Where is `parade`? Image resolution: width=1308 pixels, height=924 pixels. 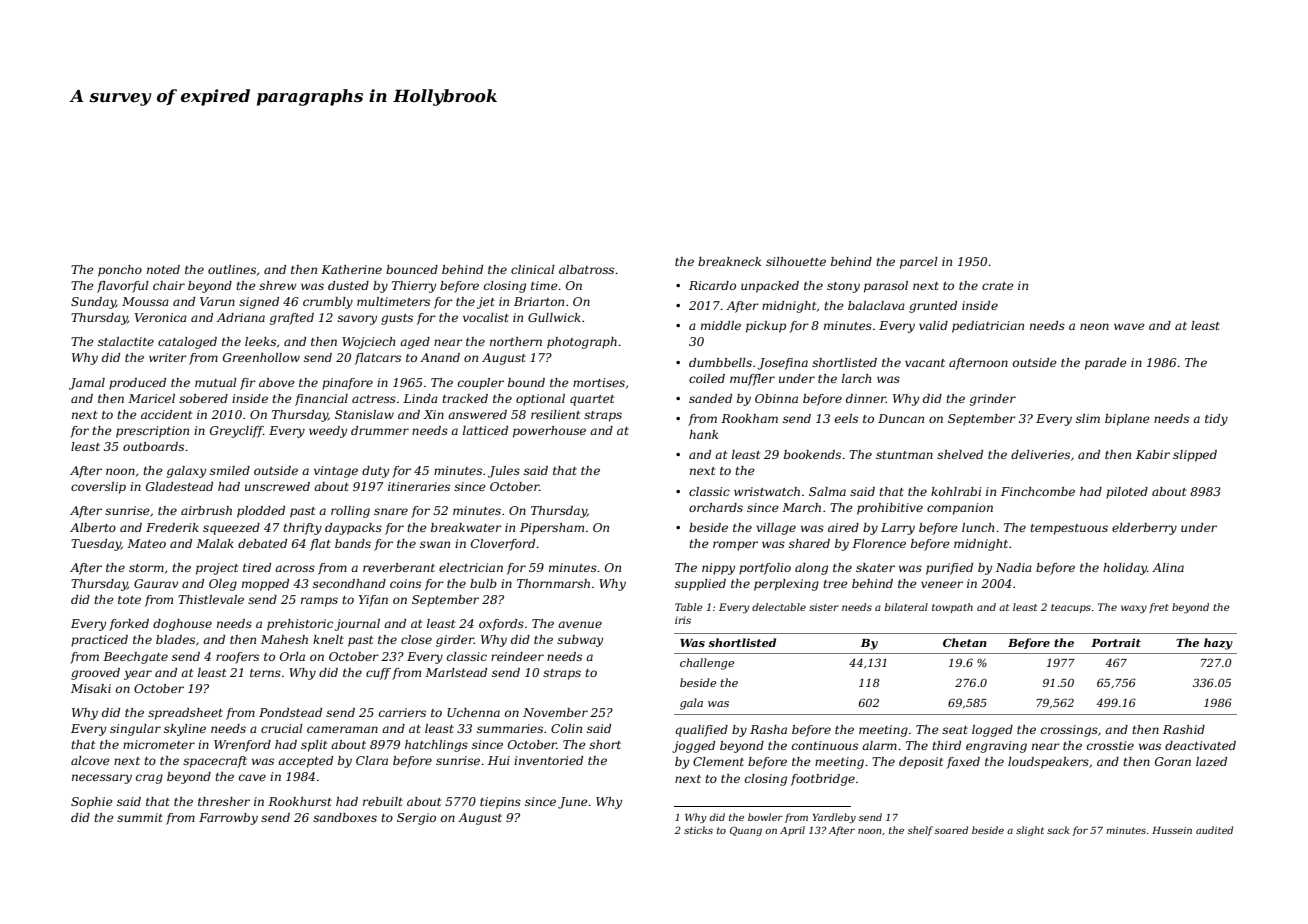 parade is located at coordinates (1106, 364).
